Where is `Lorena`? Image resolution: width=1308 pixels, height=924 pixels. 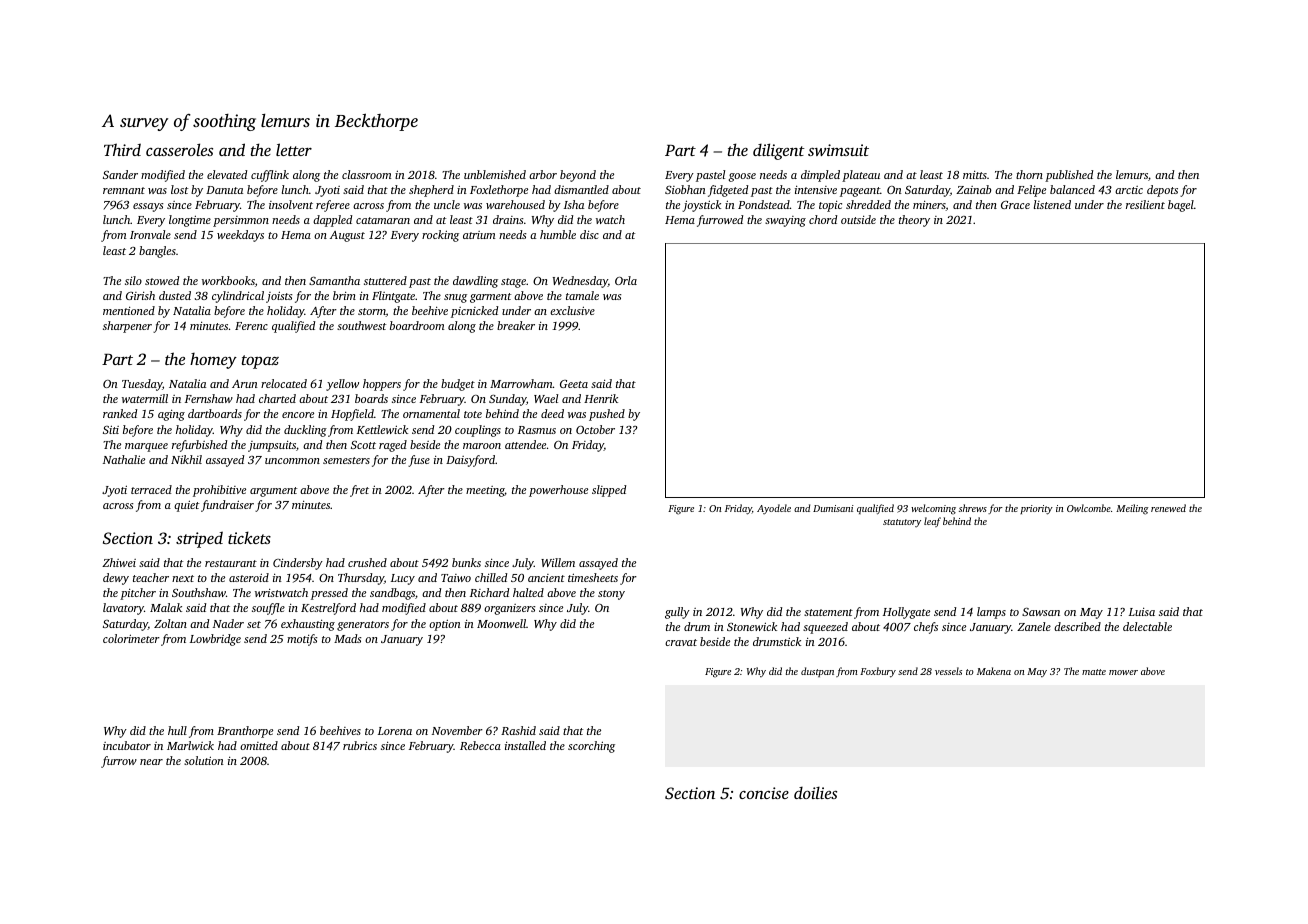 Lorena is located at coordinates (395, 731).
